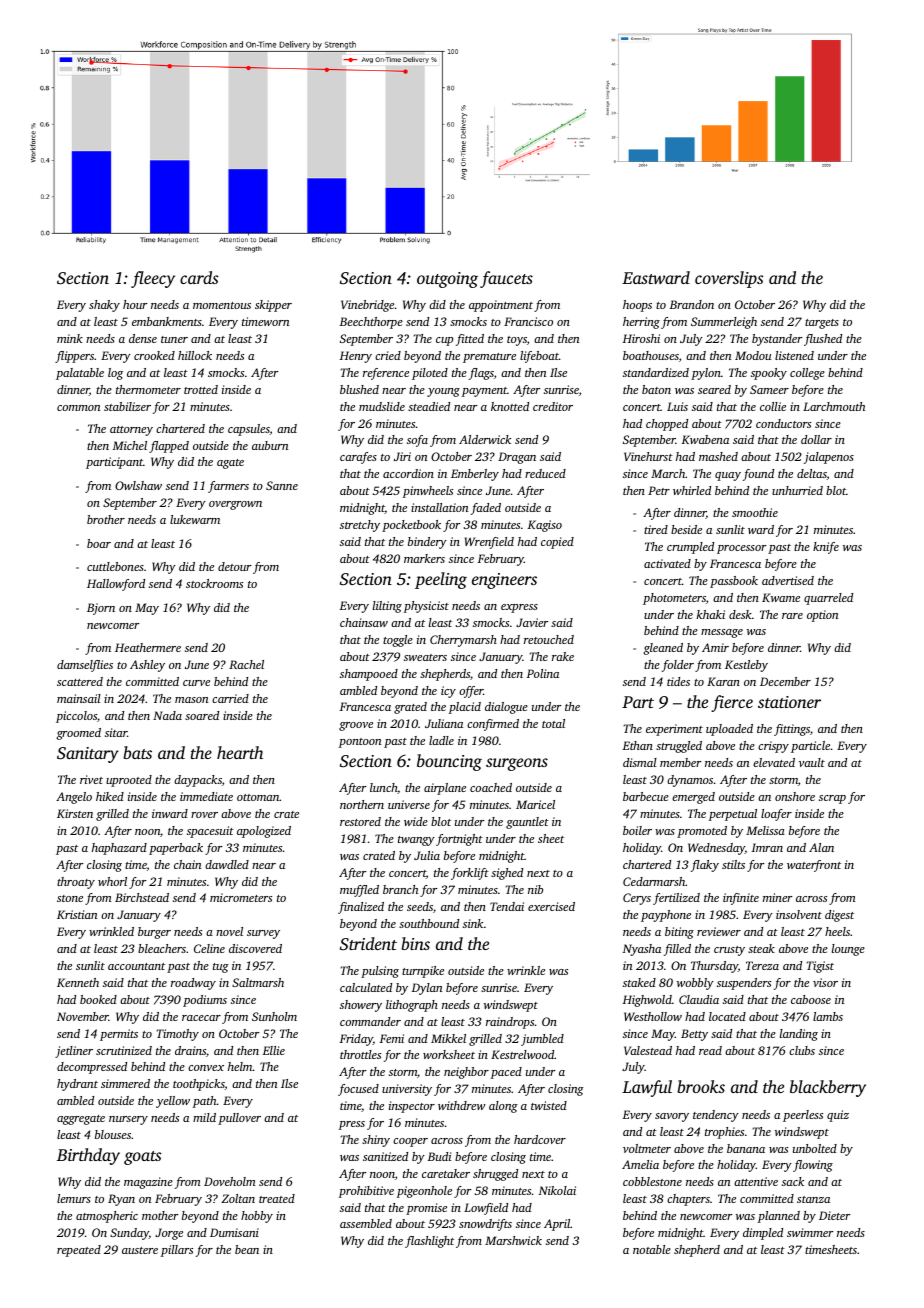 Image resolution: width=924 pixels, height=1308 pixels. I want to click on struggled, so click(679, 747).
